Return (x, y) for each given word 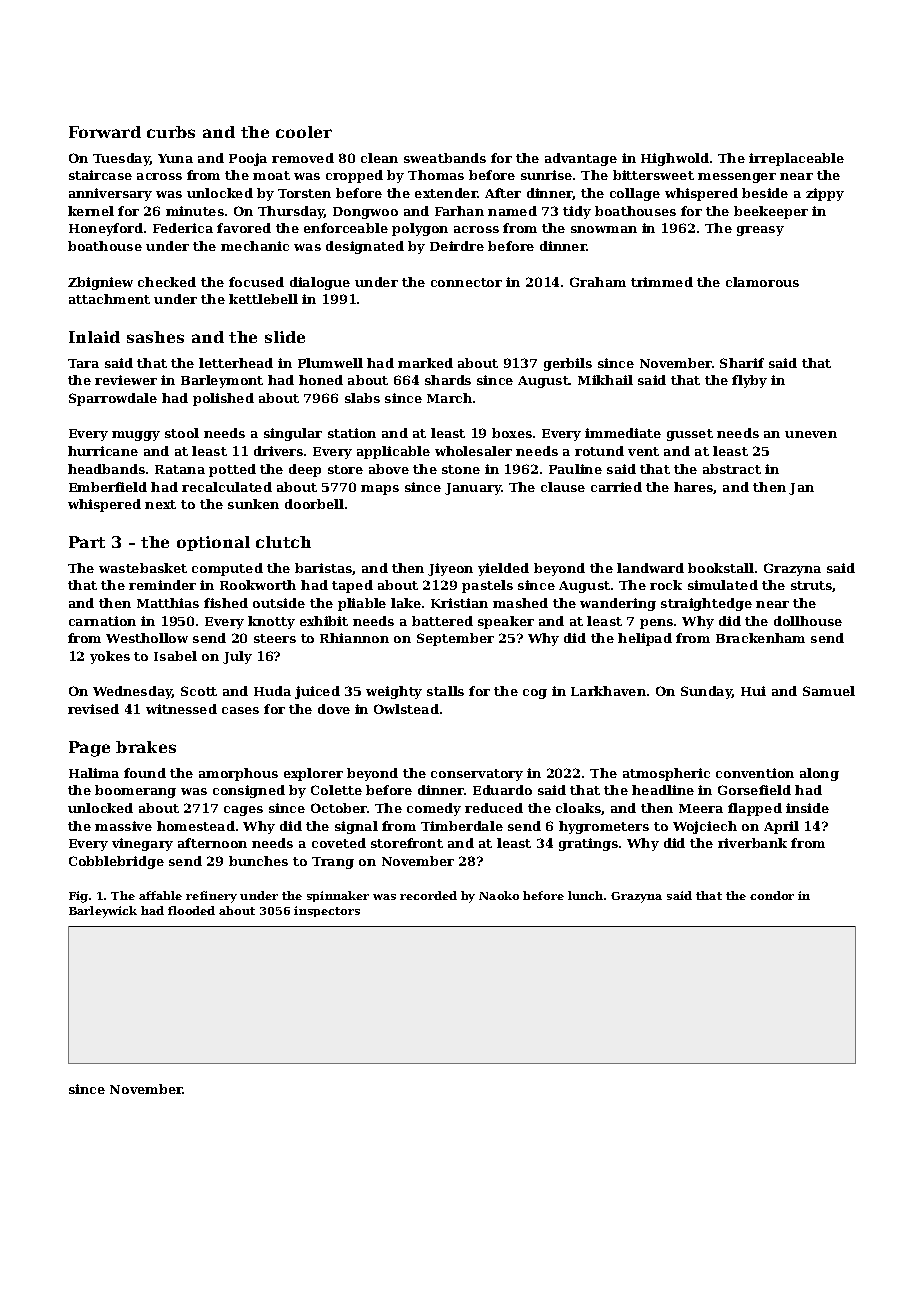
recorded (428, 895)
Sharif (742, 363)
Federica (183, 228)
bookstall (721, 568)
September (455, 639)
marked (425, 363)
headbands (106, 469)
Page (89, 749)
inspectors (327, 911)
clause (563, 487)
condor (772, 895)
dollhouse (808, 621)
